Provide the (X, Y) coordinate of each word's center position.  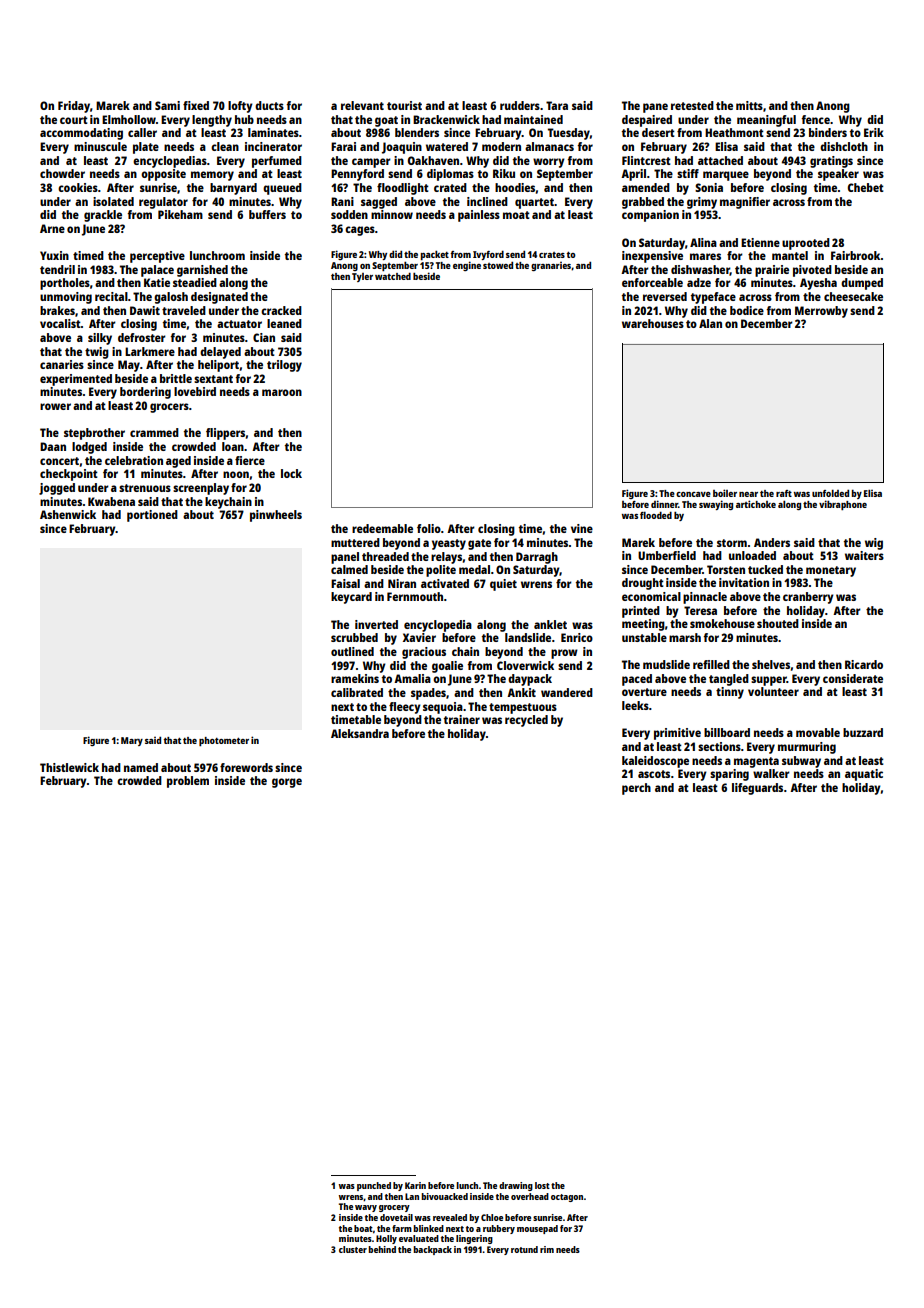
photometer (224, 741)
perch (636, 789)
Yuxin (54, 255)
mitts (749, 105)
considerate (853, 678)
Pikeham (180, 214)
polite (441, 571)
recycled (526, 721)
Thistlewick (69, 767)
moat (516, 215)
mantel (790, 255)
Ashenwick (68, 514)
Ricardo (864, 664)
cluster (353, 1249)
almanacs (549, 146)
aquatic (864, 775)
